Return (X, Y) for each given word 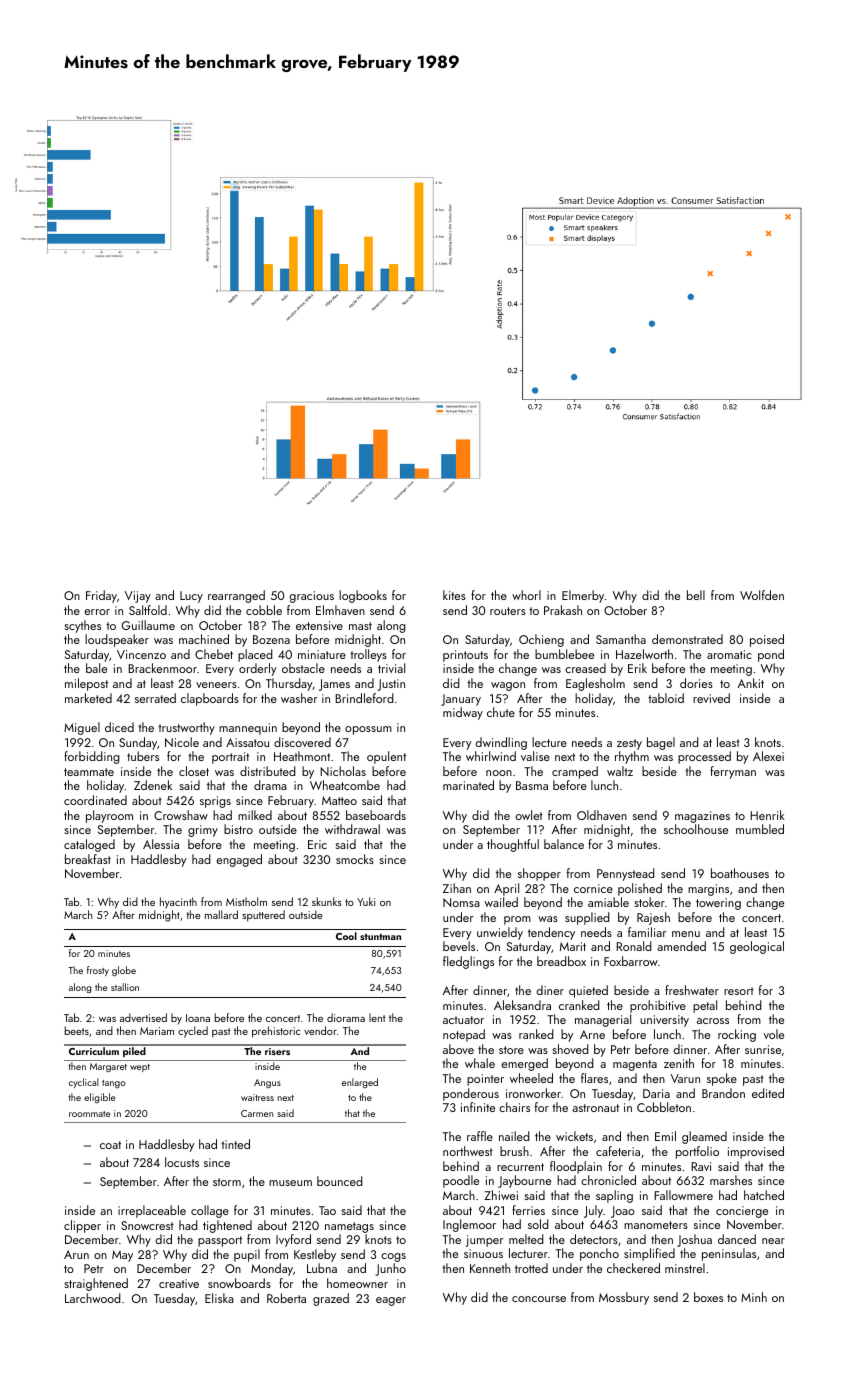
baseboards (376, 815)
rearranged (236, 596)
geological (757, 947)
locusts (182, 1162)
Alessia (161, 844)
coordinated (95, 800)
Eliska (219, 1298)
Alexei (768, 756)
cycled (193, 1032)
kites (454, 595)
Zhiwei (501, 1195)
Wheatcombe (345, 785)
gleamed (704, 1137)
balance (564, 844)
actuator (463, 1020)
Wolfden (762, 595)
